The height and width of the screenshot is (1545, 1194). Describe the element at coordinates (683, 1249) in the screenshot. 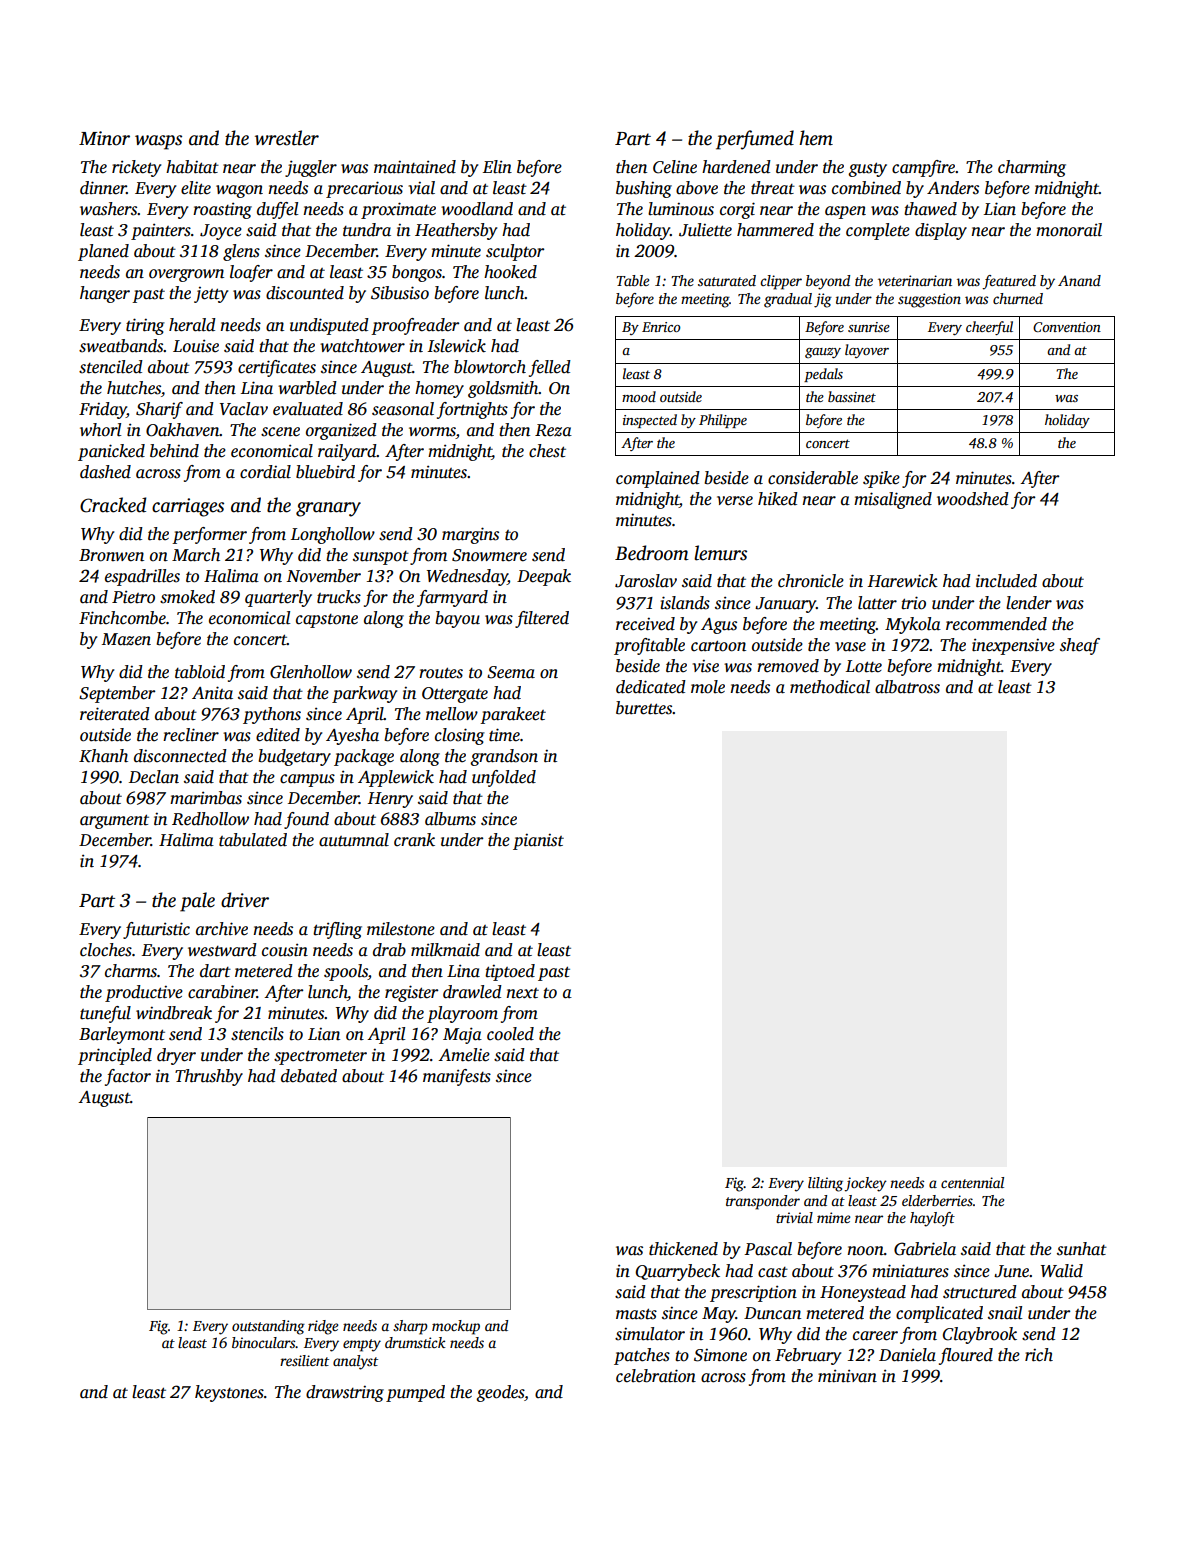

I see `thickened` at that location.
